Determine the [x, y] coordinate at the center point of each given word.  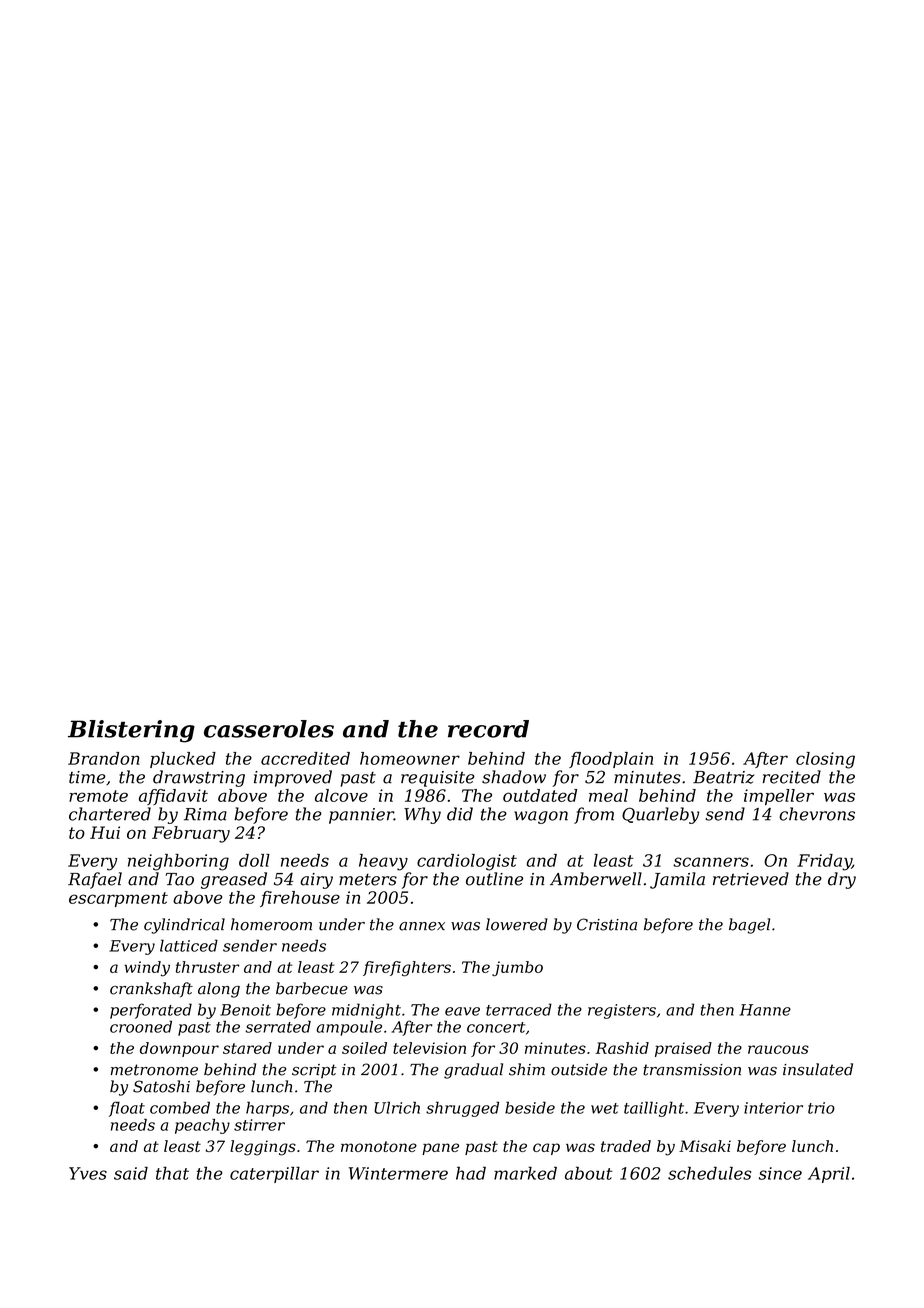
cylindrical [184, 926]
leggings [263, 1148]
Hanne [765, 1010]
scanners [711, 862]
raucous [778, 1049]
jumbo [517, 969]
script [314, 1071]
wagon [541, 817]
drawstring [199, 778]
